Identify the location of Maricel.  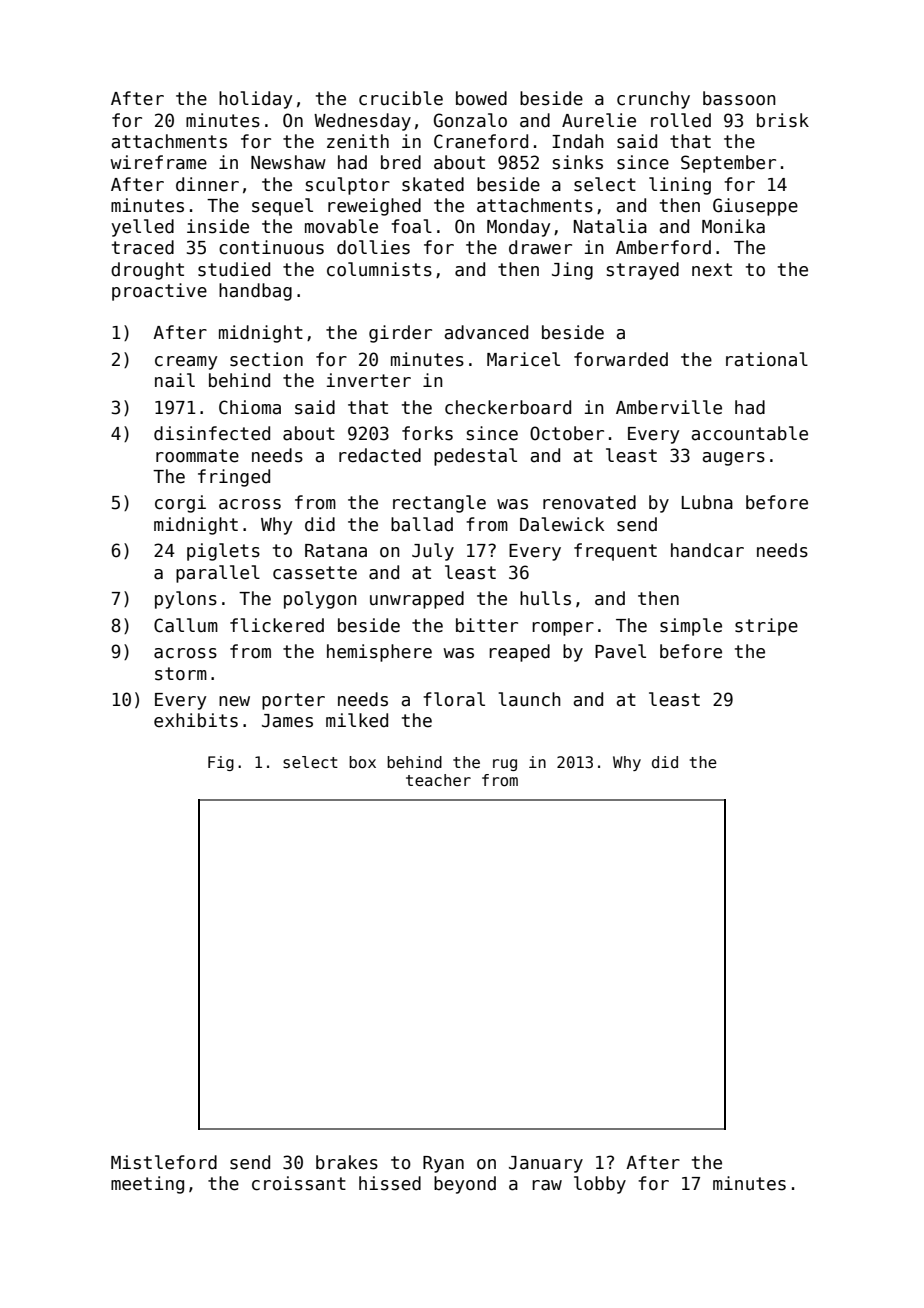
(523, 359).
